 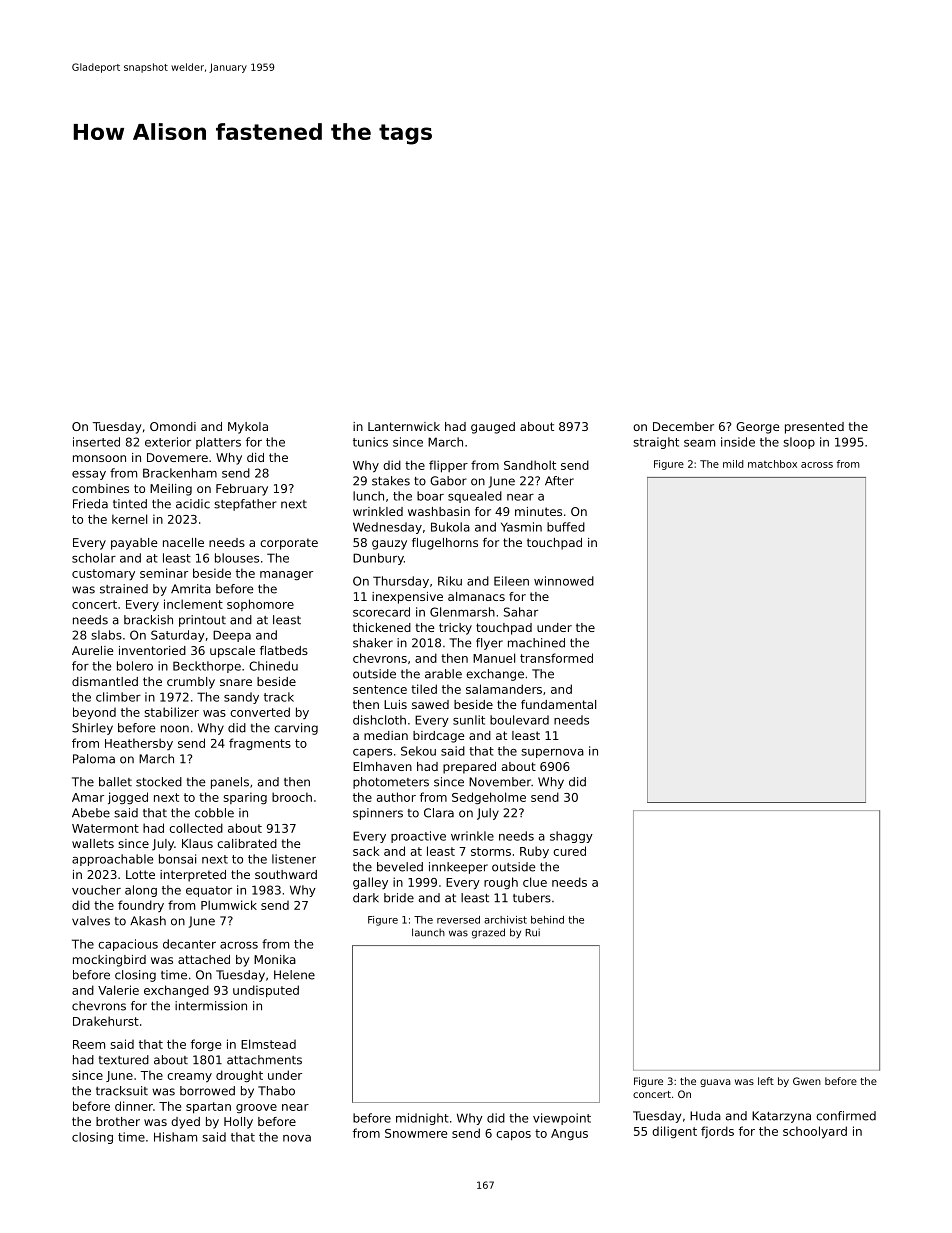 I want to click on flatbeds, so click(x=284, y=650).
